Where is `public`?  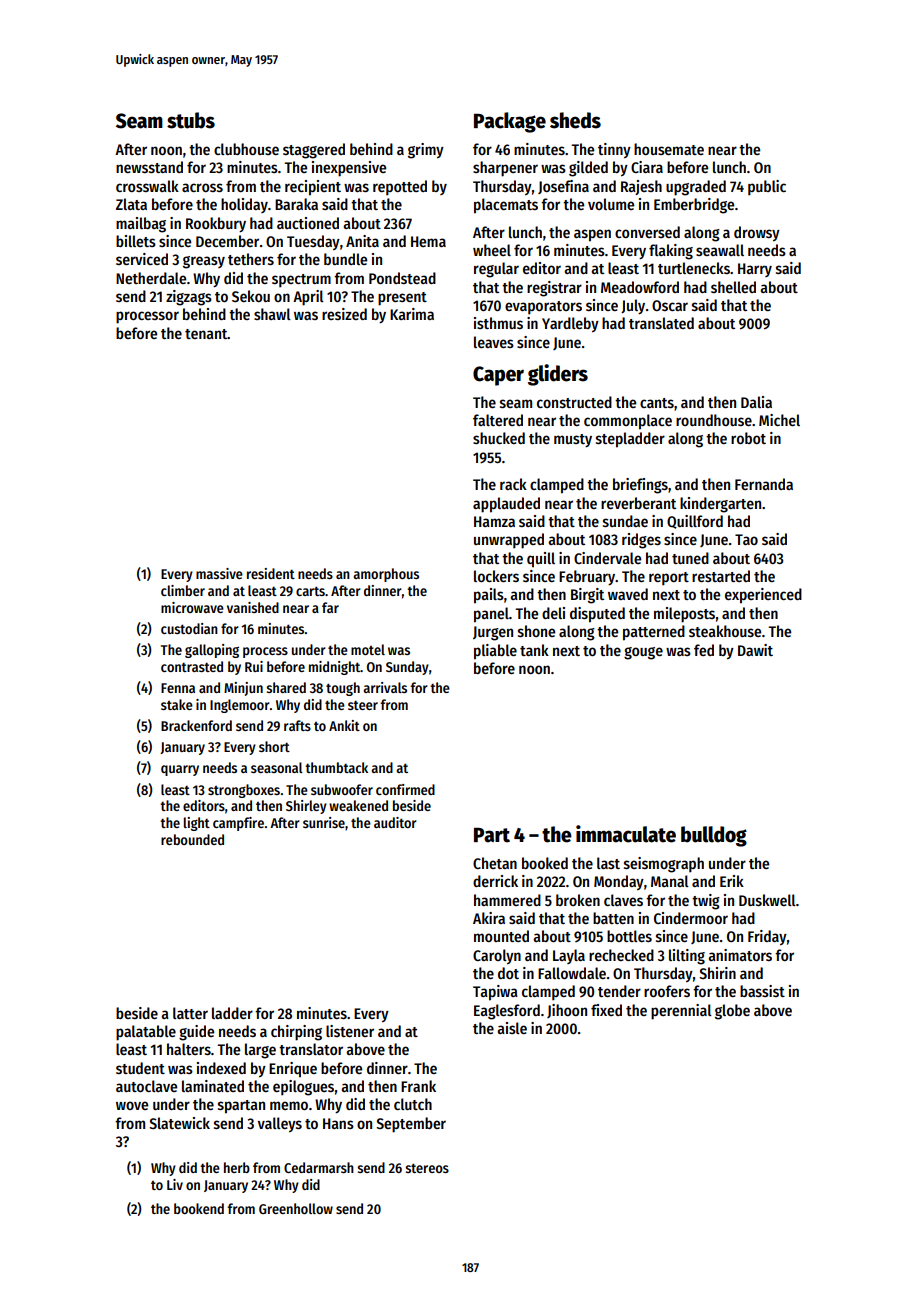 public is located at coordinates (767, 187).
